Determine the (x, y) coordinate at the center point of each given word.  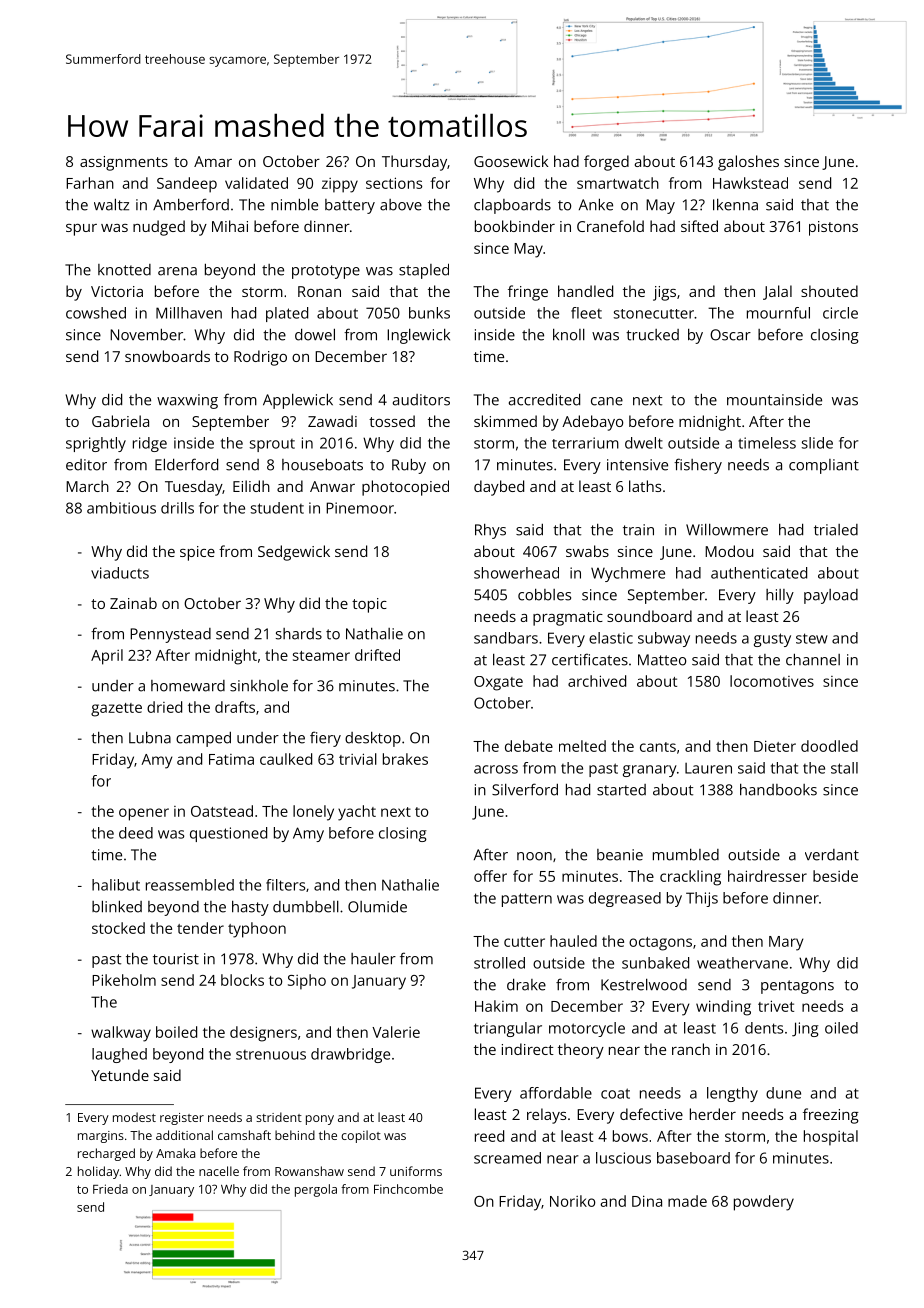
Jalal (777, 292)
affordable (556, 1093)
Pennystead (170, 635)
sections (394, 183)
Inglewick (418, 336)
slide (817, 443)
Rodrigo (260, 358)
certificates (590, 659)
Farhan (90, 183)
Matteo (662, 660)
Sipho (307, 982)
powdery (764, 1203)
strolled (499, 963)
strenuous (271, 1055)
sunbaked (655, 963)
